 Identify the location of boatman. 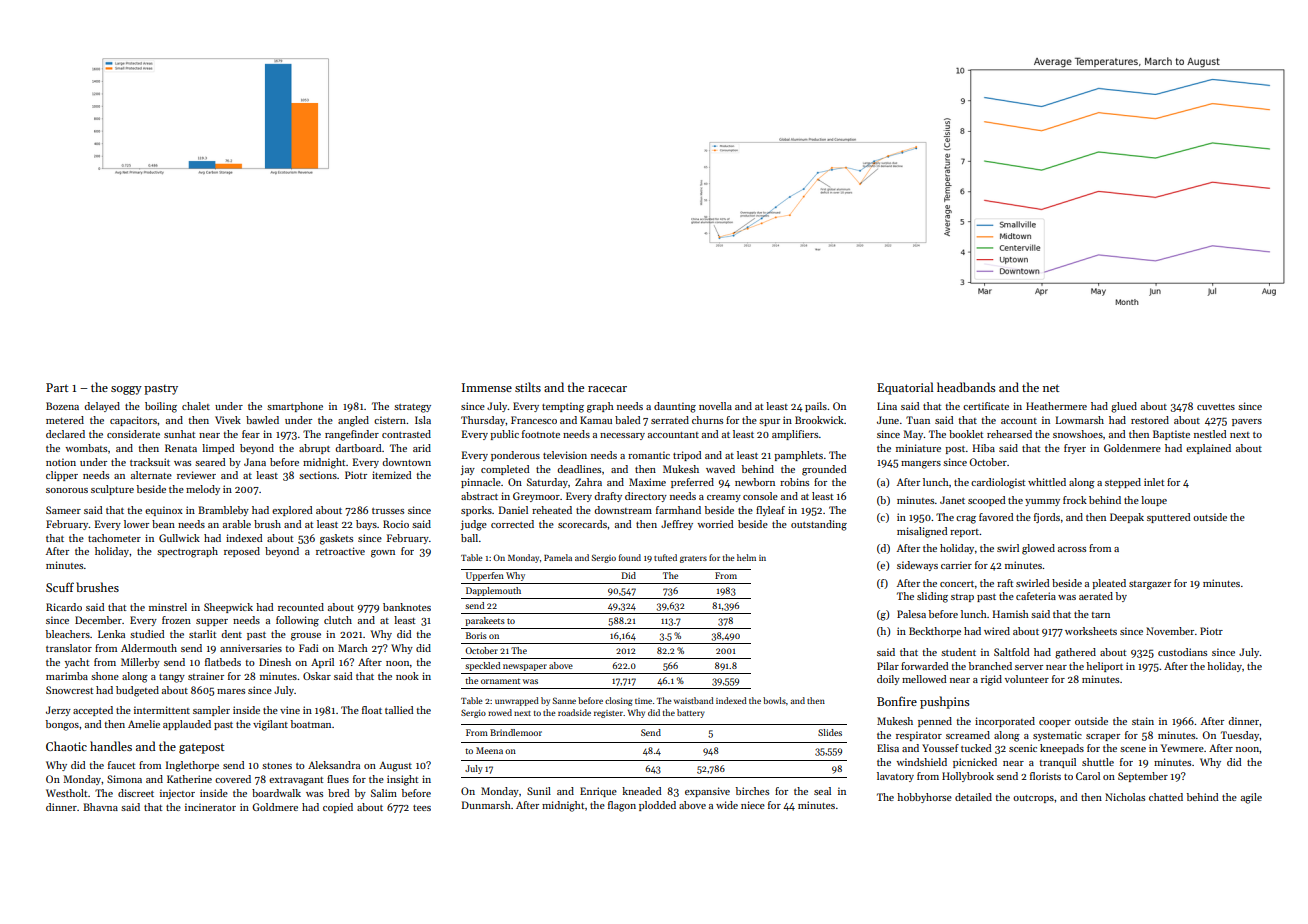
(311, 724).
